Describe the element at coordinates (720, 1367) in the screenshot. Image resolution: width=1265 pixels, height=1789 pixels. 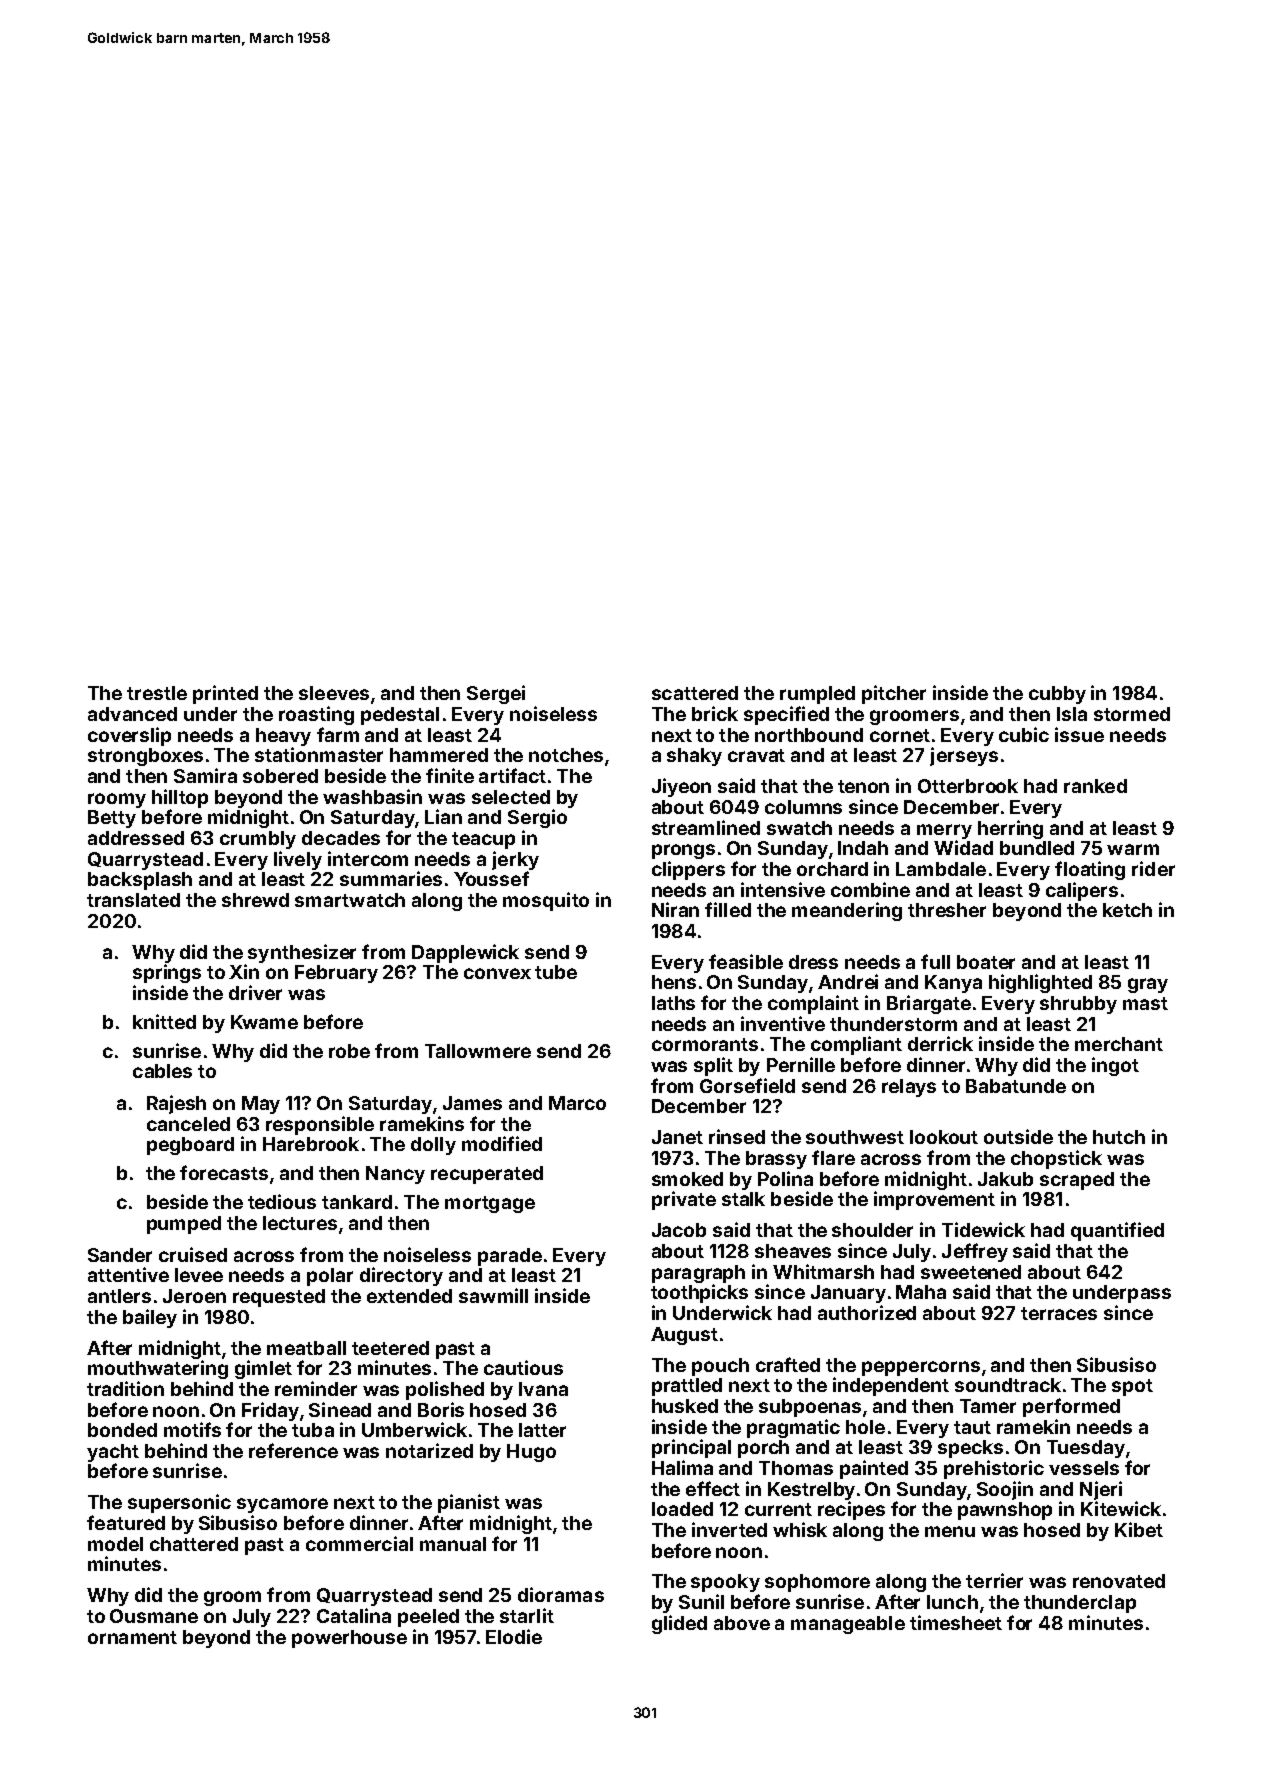
I see `pouch` at that location.
